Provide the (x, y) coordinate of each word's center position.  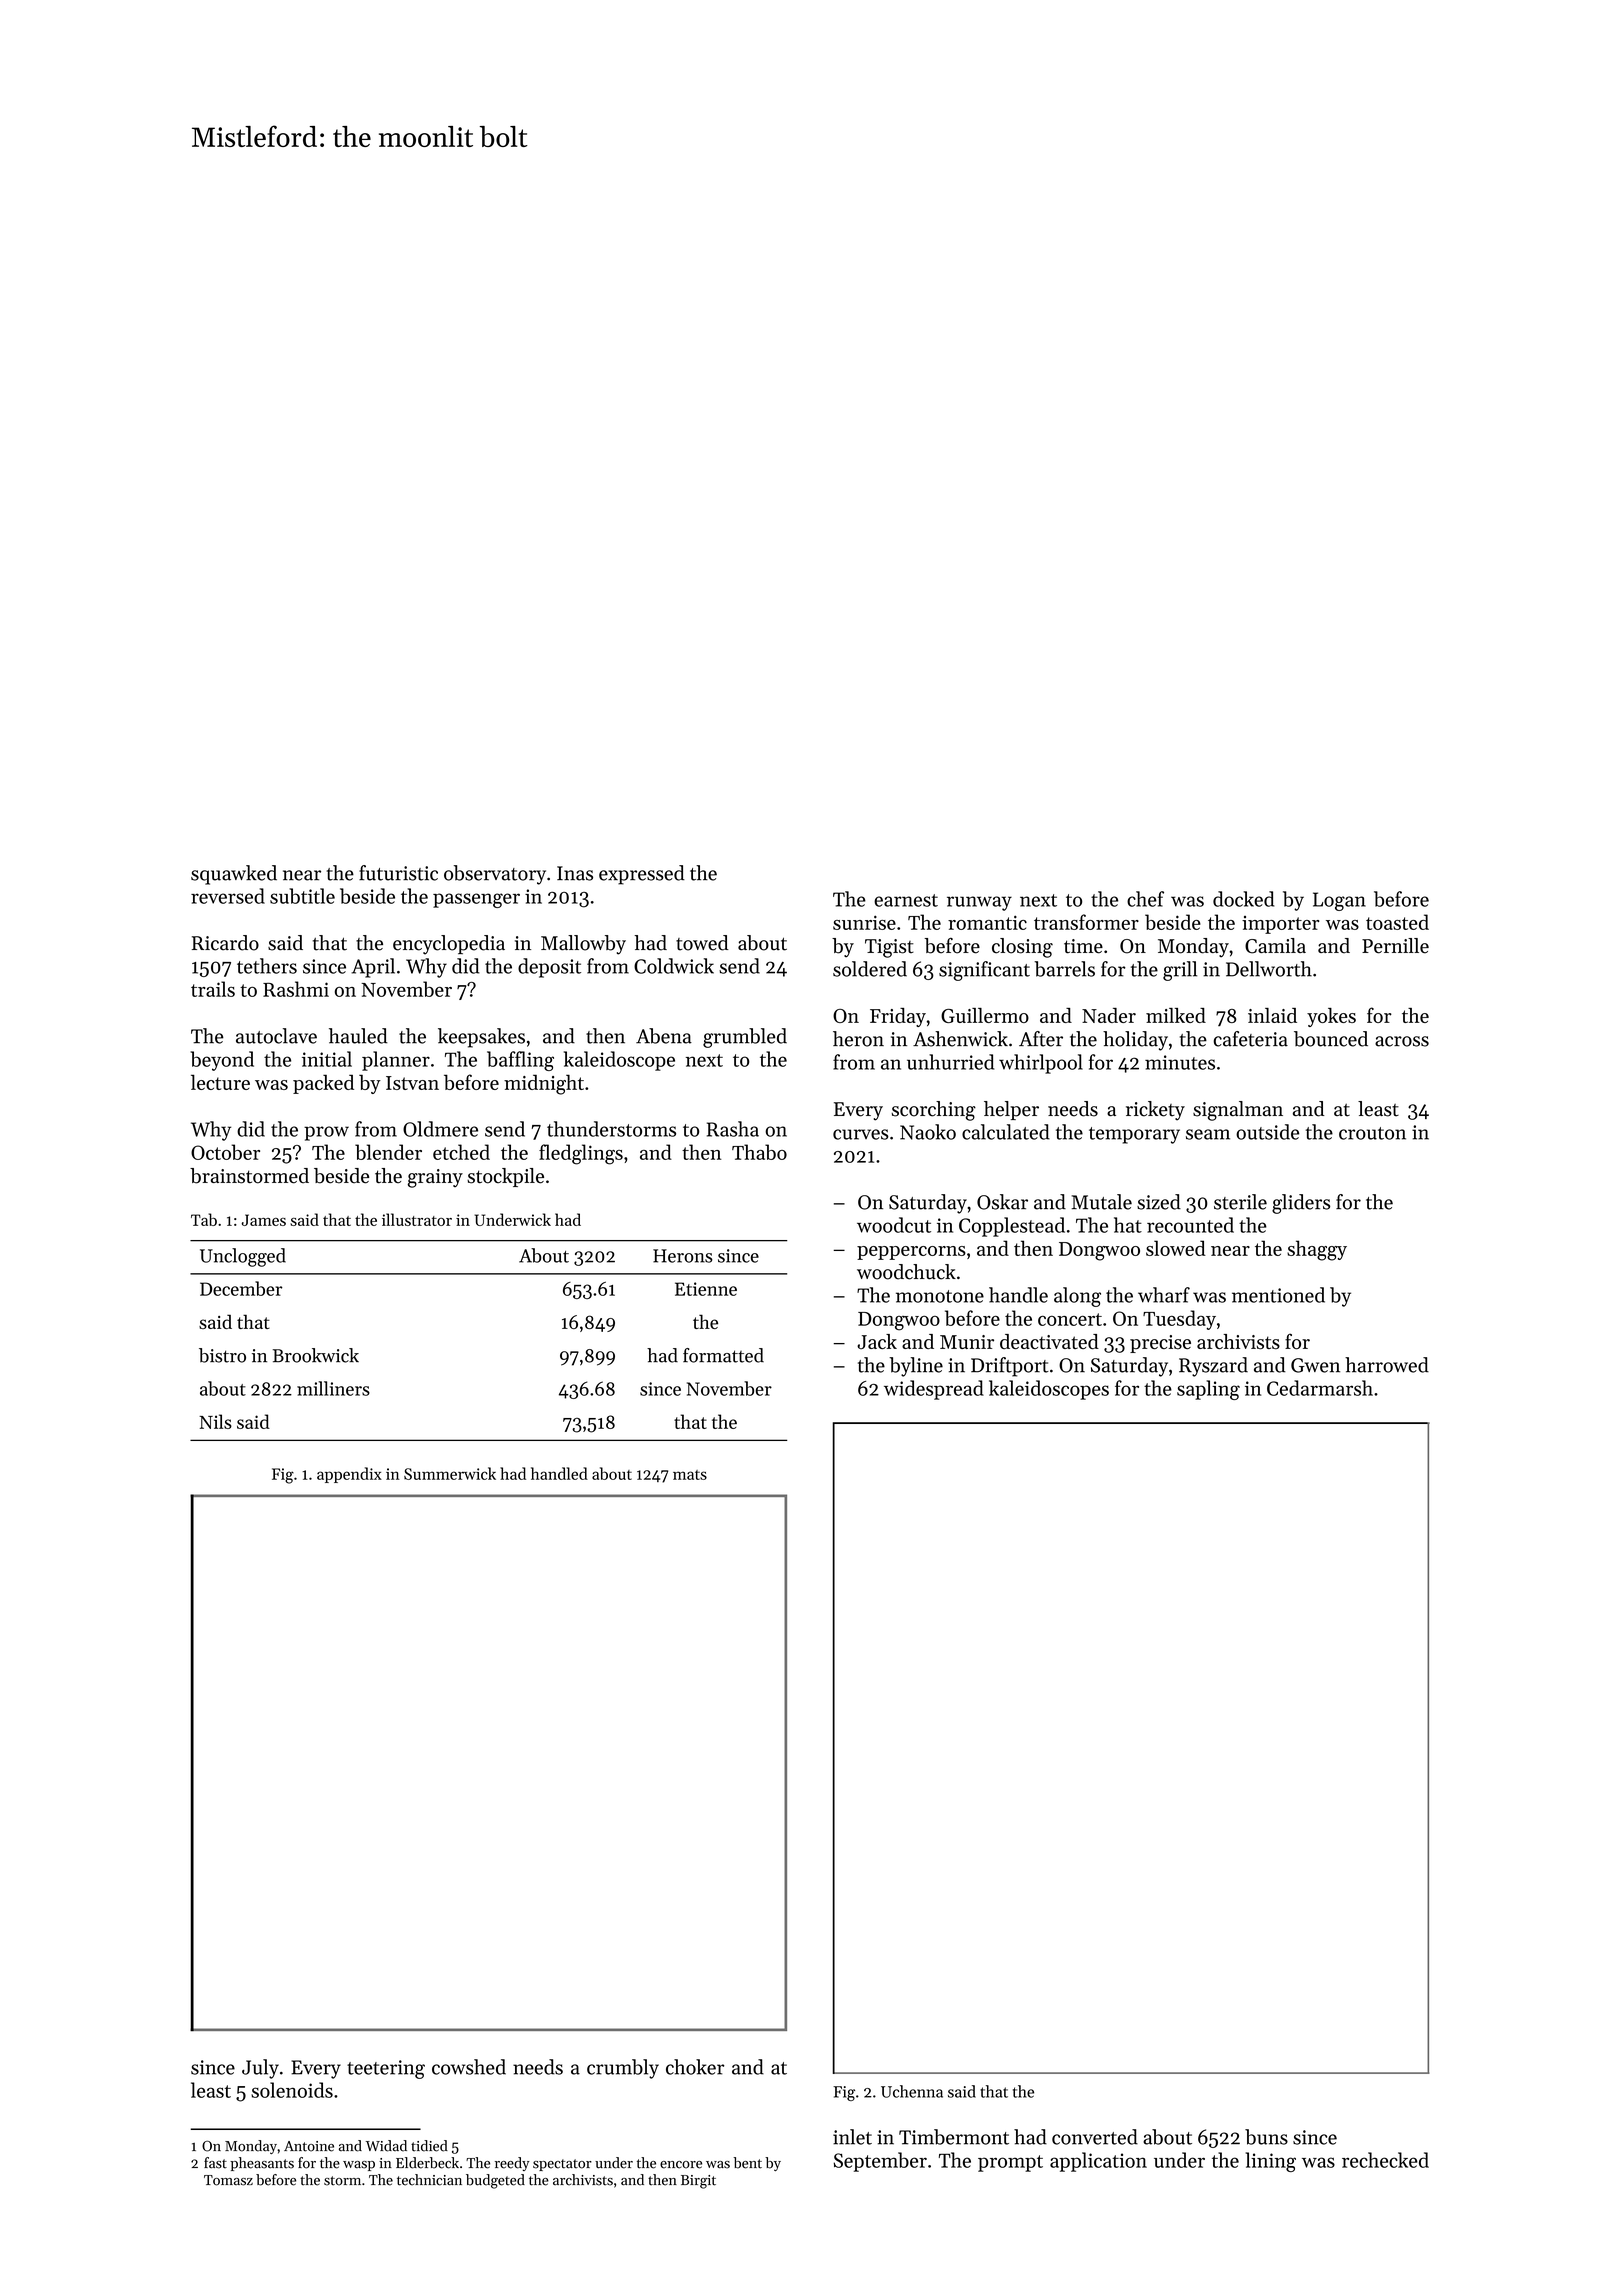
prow (326, 1133)
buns (1266, 2137)
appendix (349, 1475)
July (260, 2069)
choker (695, 2067)
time (1083, 946)
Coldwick (674, 966)
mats (690, 1475)
